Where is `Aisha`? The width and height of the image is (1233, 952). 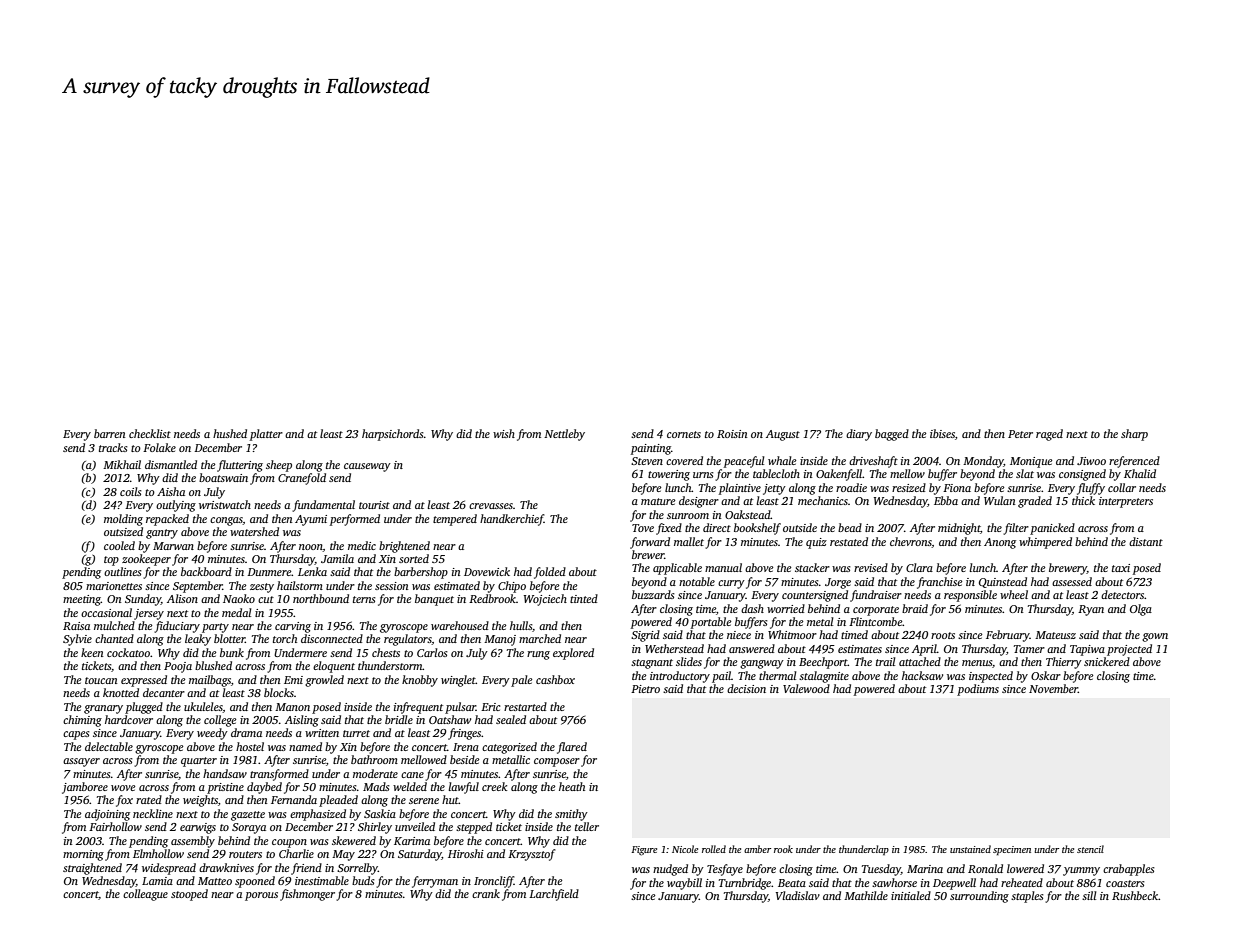 Aisha is located at coordinates (171, 491).
